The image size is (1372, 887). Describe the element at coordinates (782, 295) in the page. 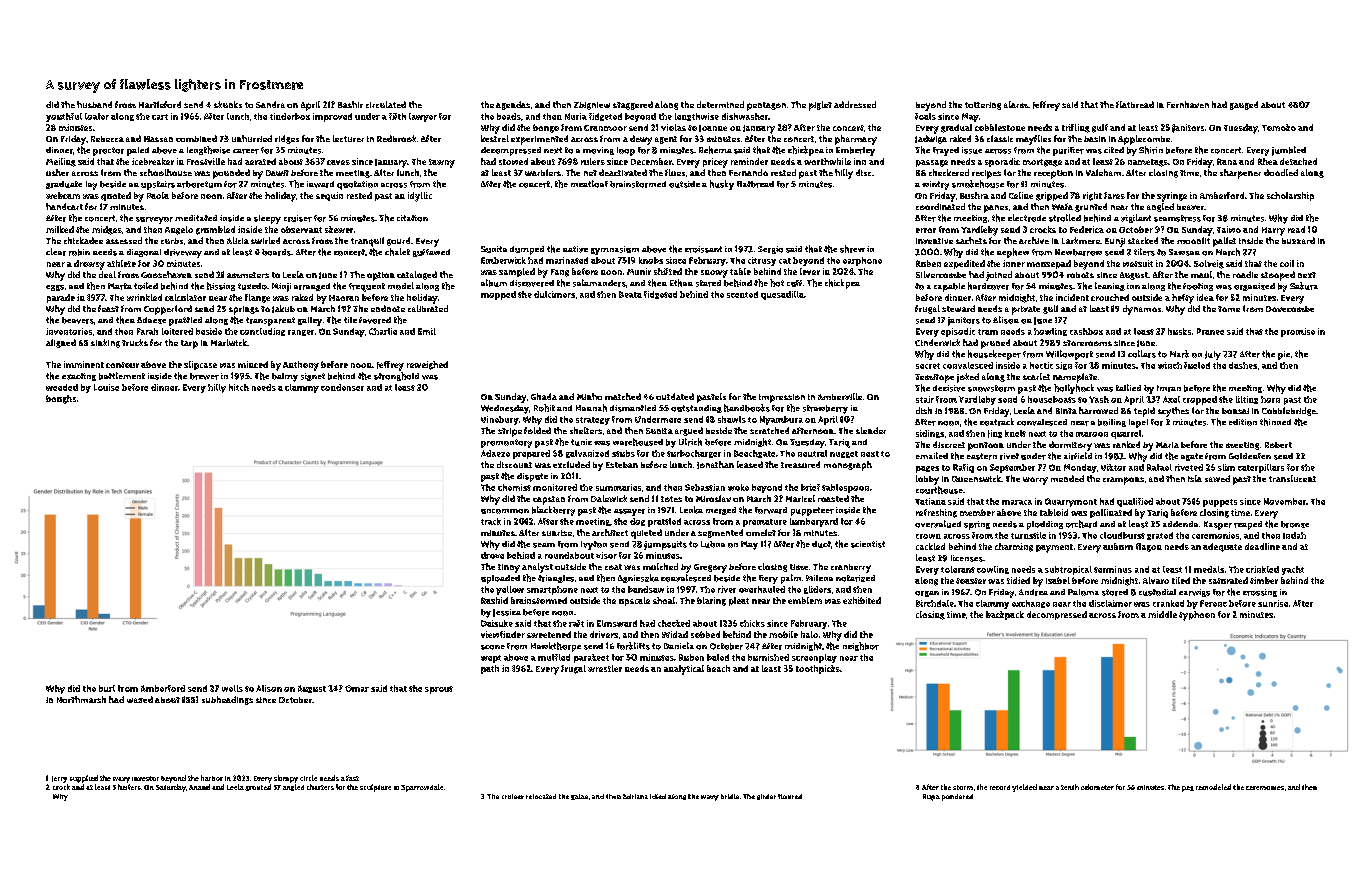

I see `quesadilla` at that location.
